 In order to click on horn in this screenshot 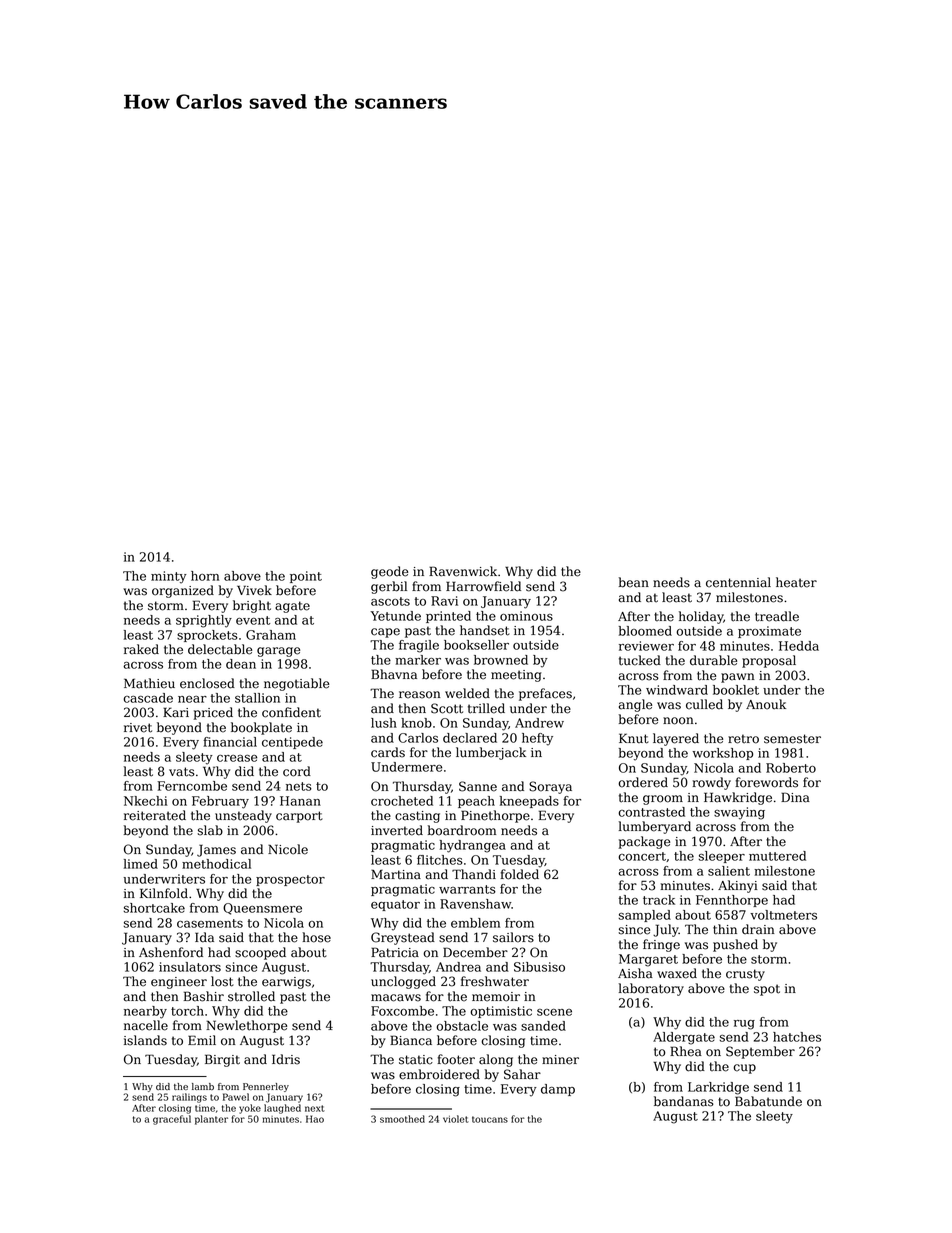, I will do `click(205, 576)`.
